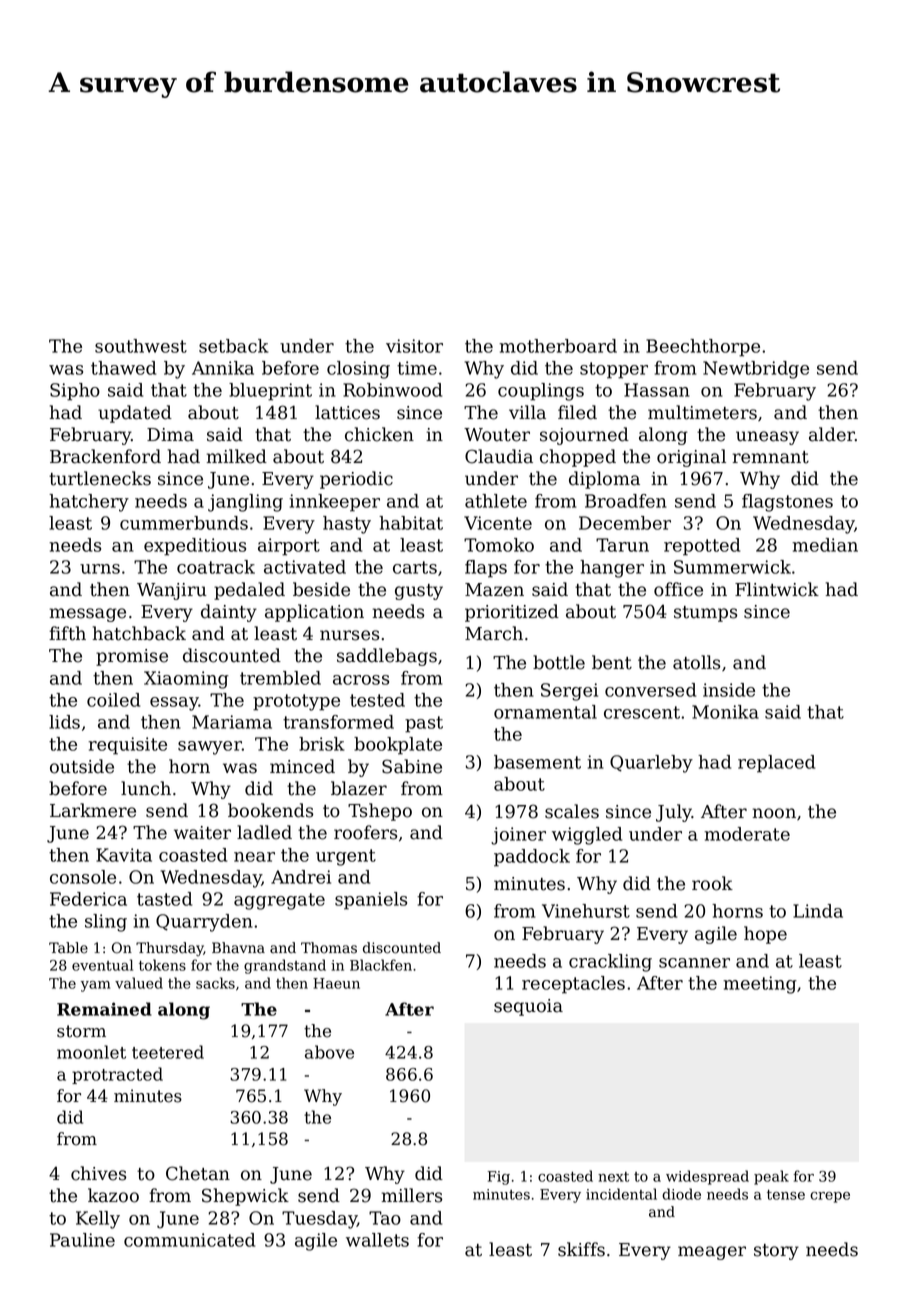 The width and height of the screenshot is (908, 1316). I want to click on periodic, so click(356, 480).
